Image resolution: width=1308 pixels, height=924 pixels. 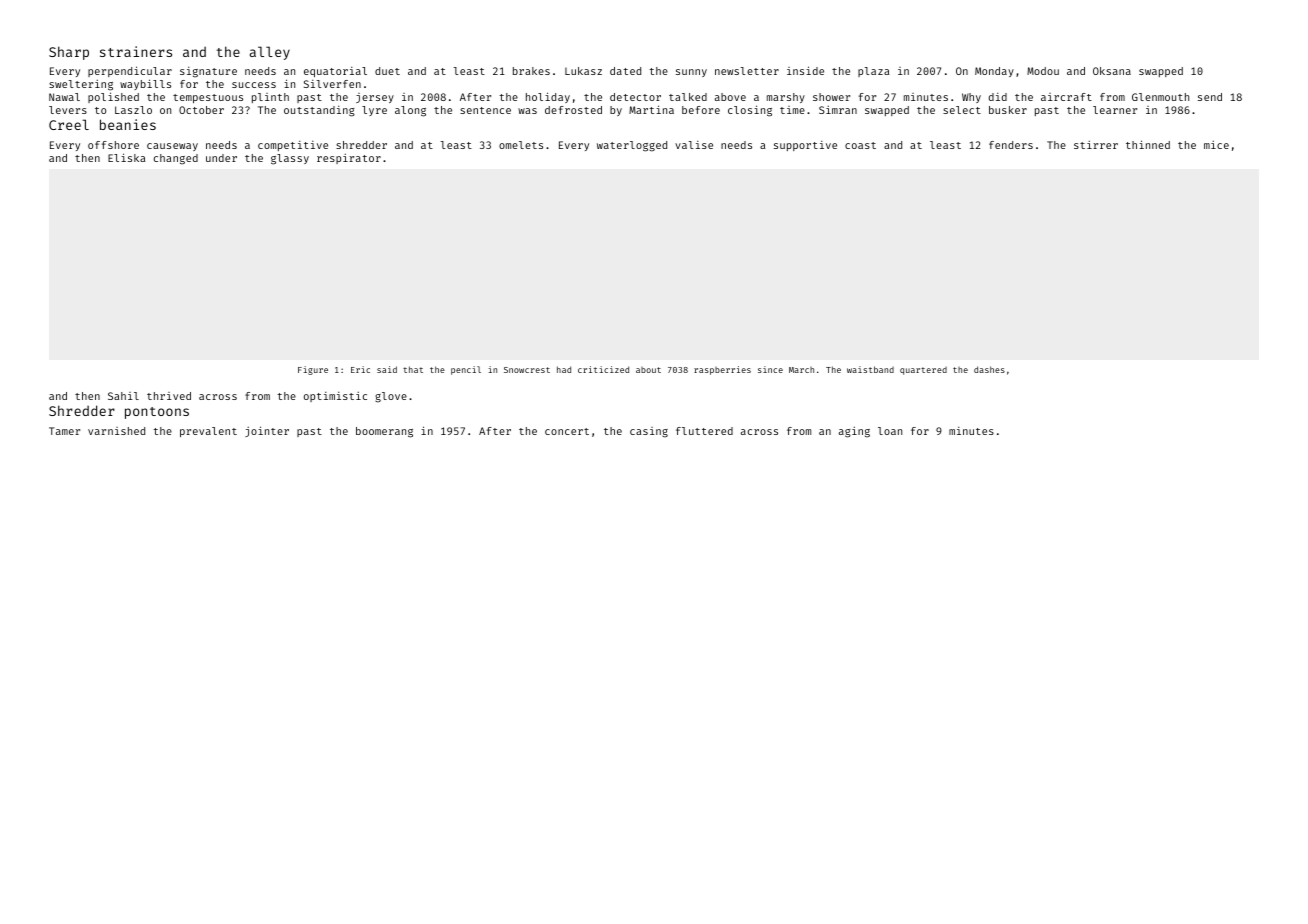 What do you see at coordinates (1112, 71) in the screenshot?
I see `Oksana` at bounding box center [1112, 71].
